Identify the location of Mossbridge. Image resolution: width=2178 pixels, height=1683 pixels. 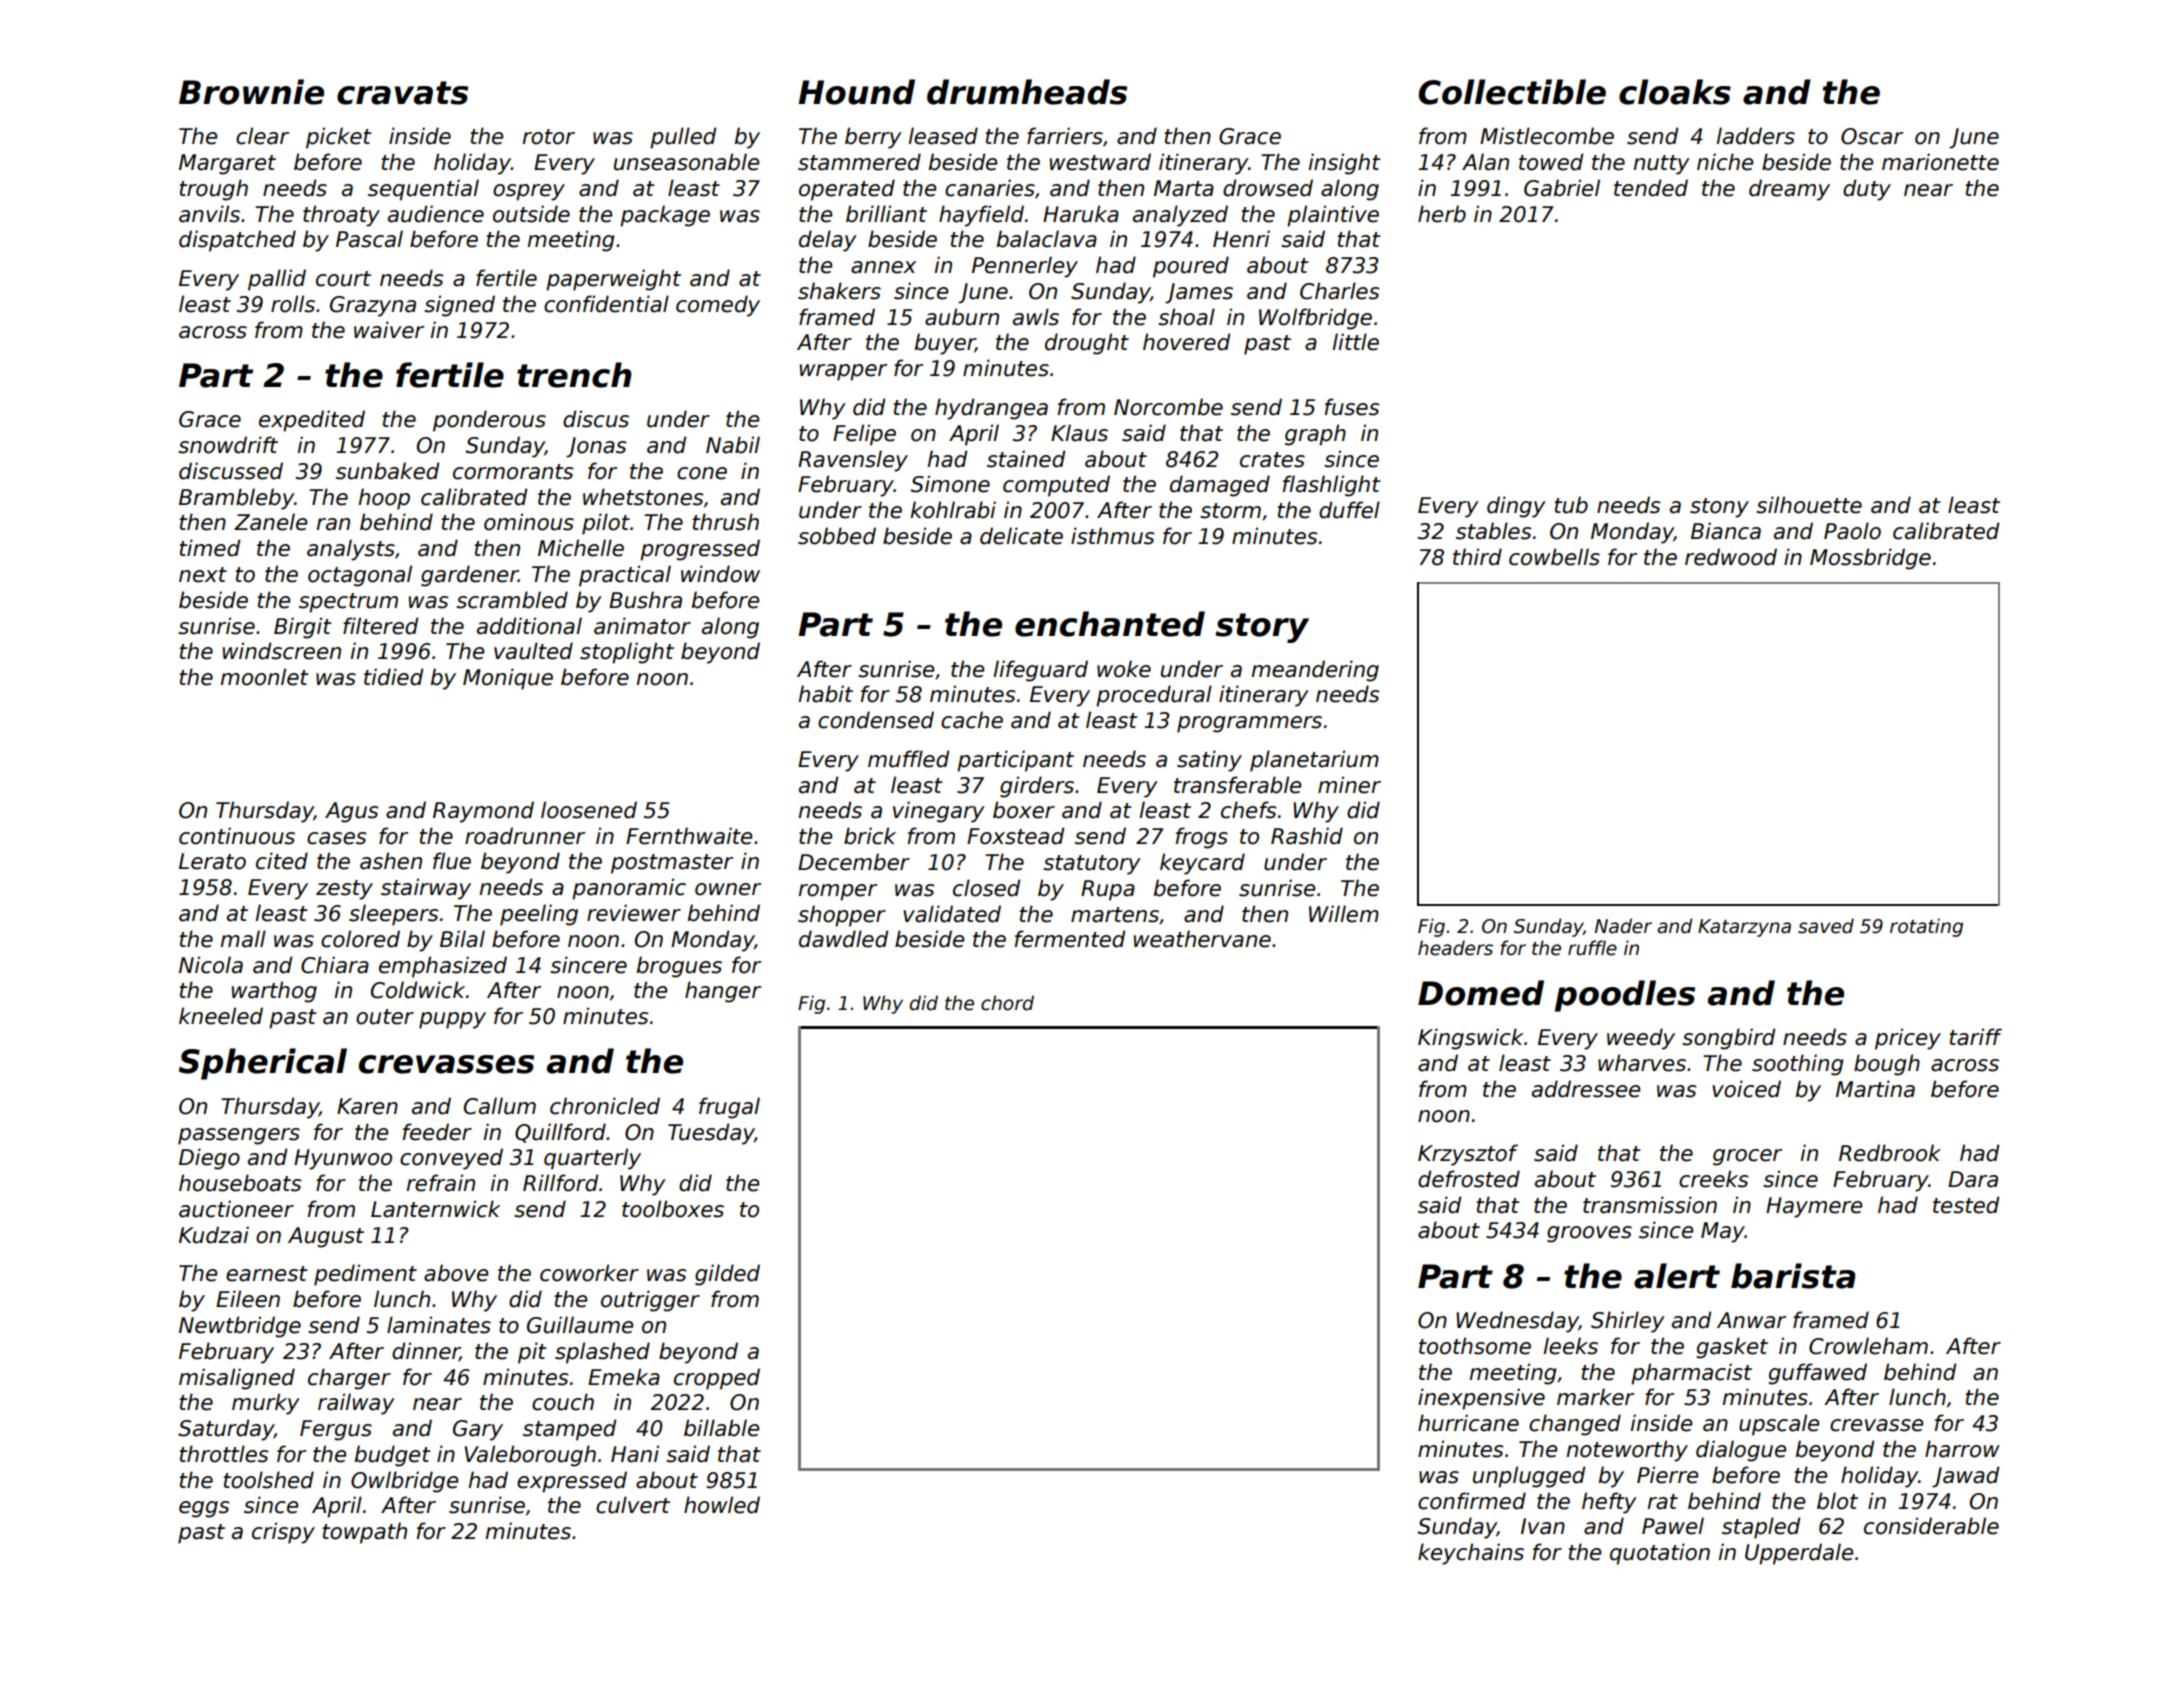
(1870, 559).
